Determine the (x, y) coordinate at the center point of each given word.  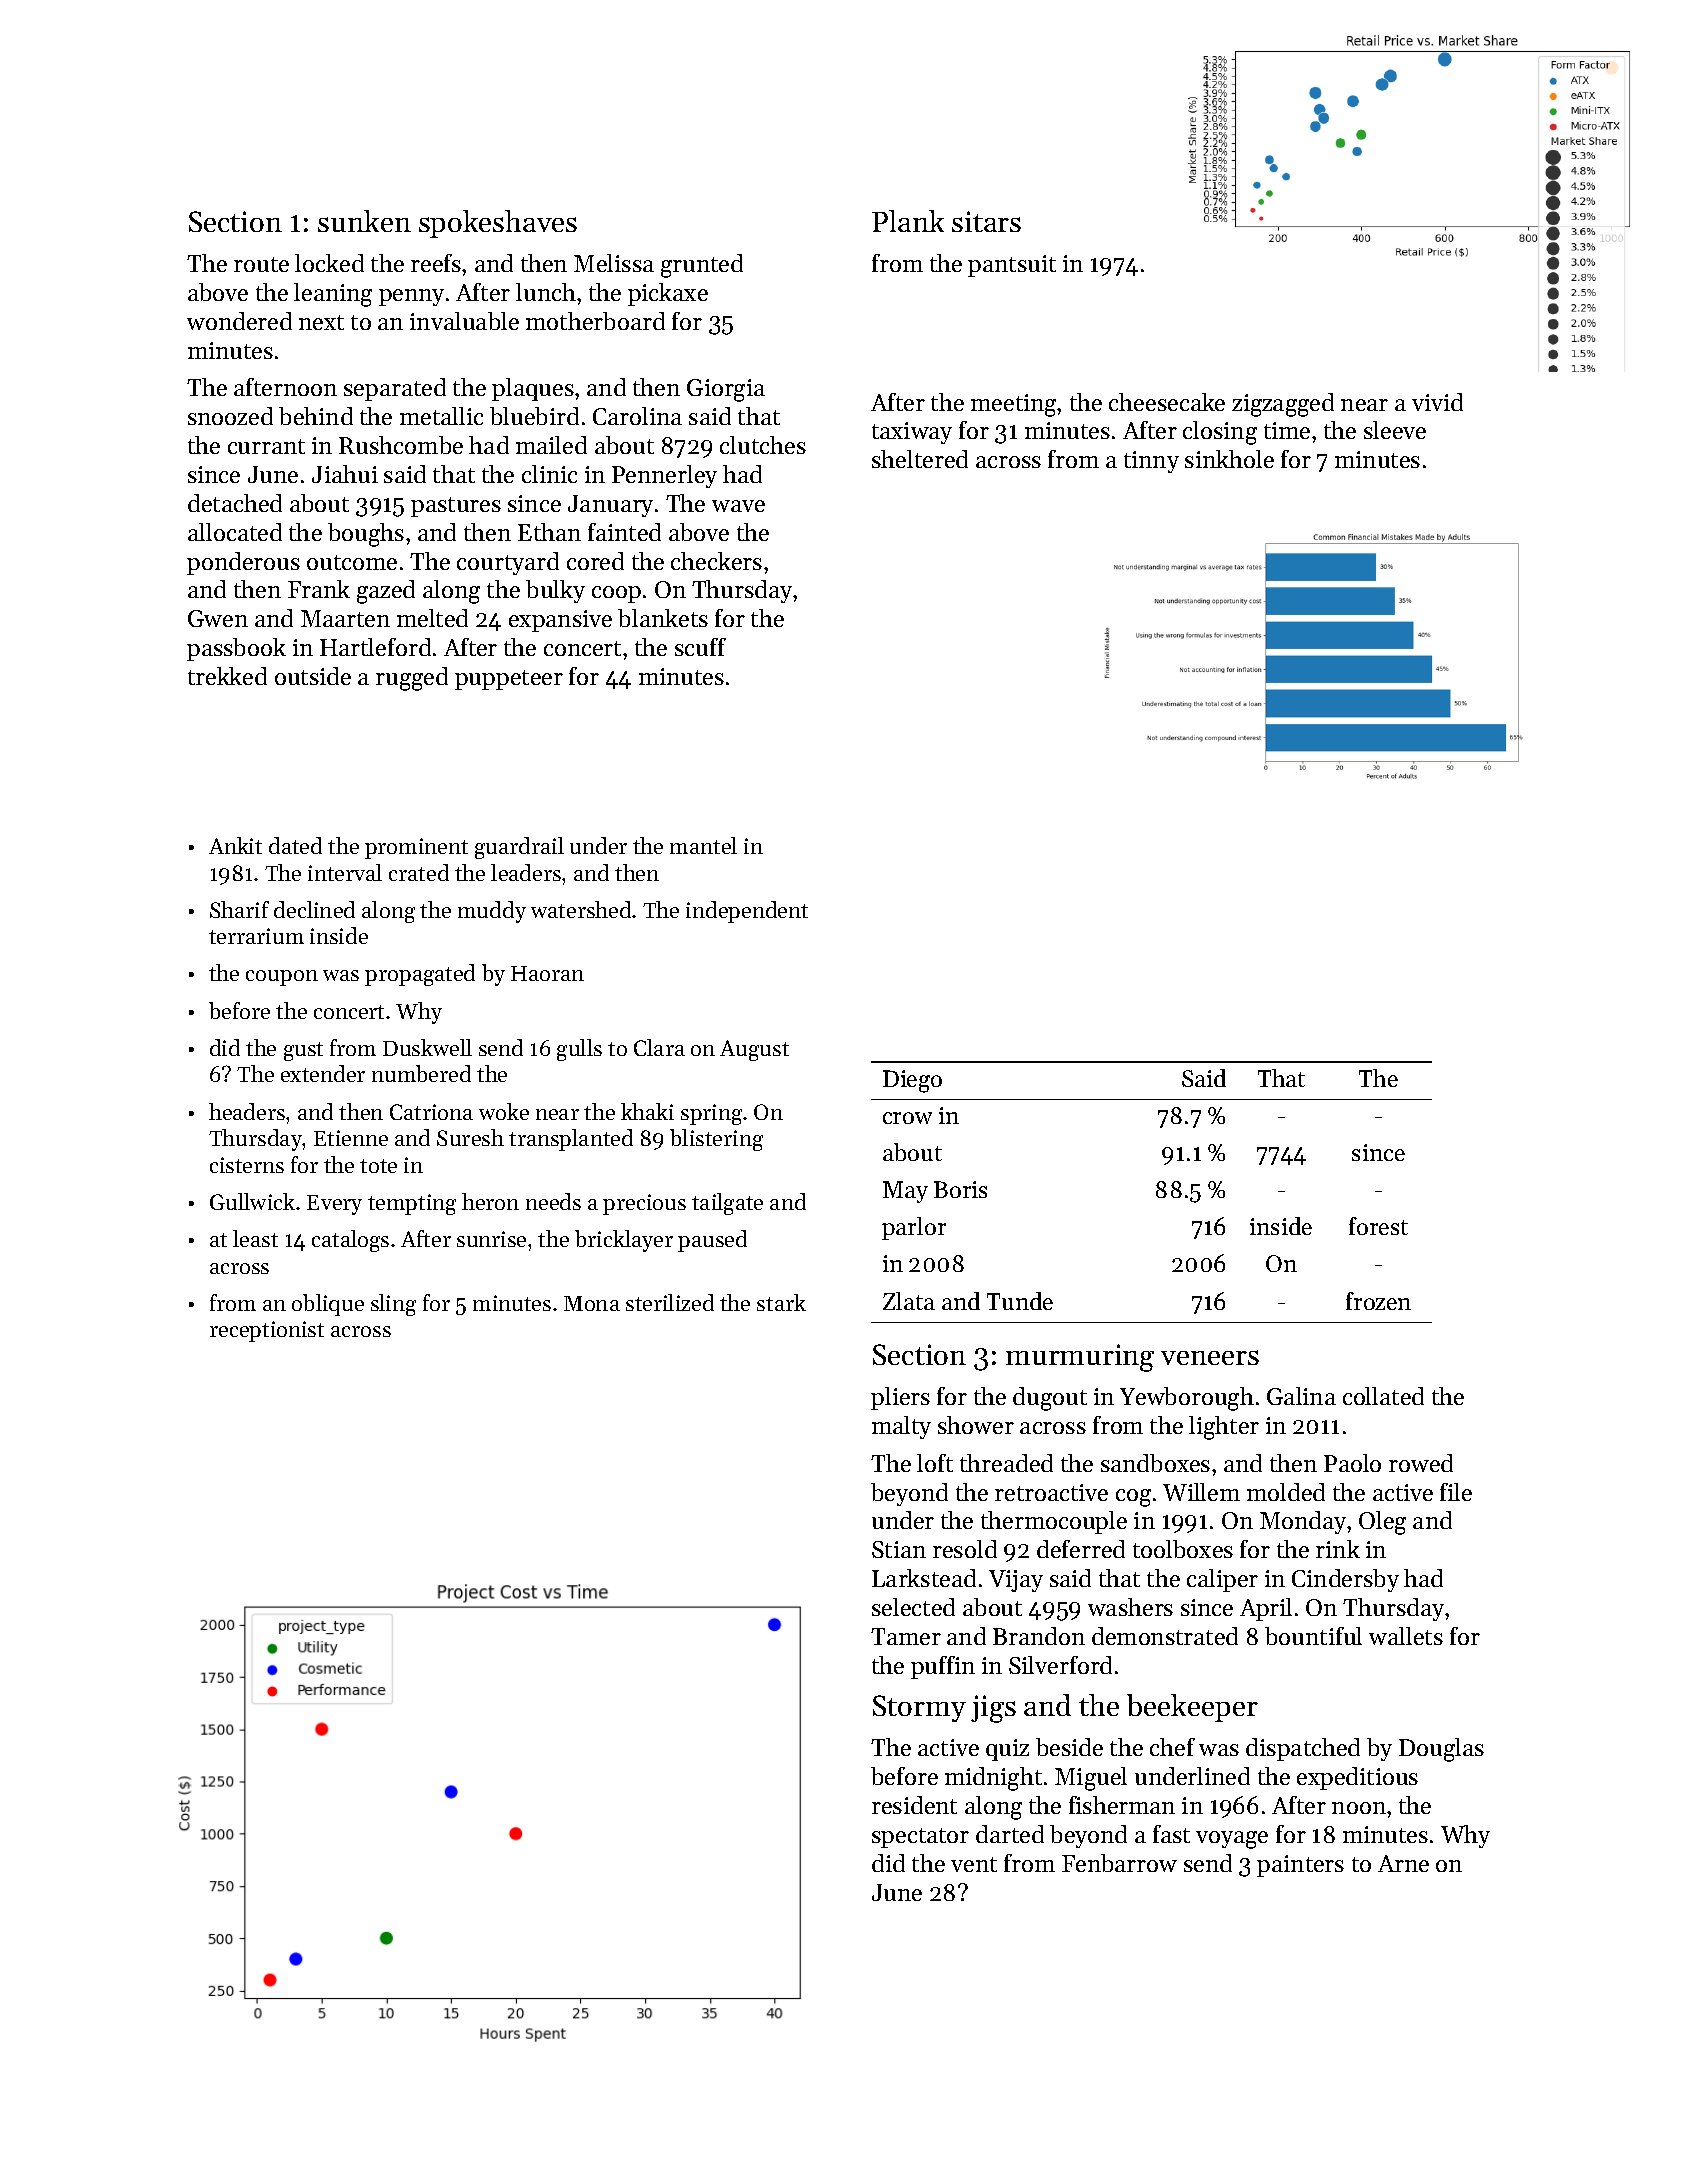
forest (1378, 1226)
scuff (700, 647)
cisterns (247, 1165)
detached (235, 503)
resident (914, 1805)
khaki (647, 1111)
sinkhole (1229, 459)
